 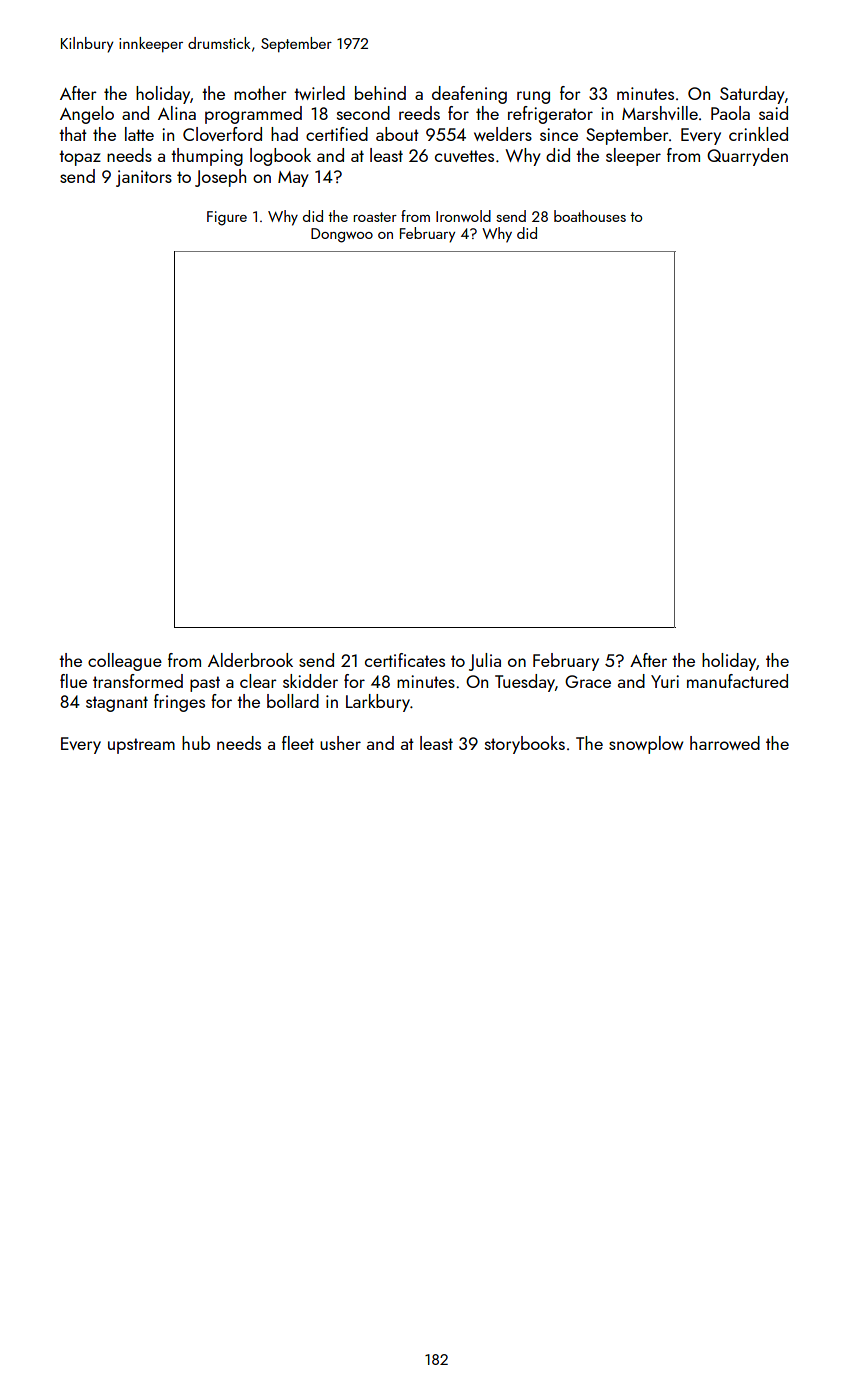 I want to click on Julia, so click(x=485, y=662).
